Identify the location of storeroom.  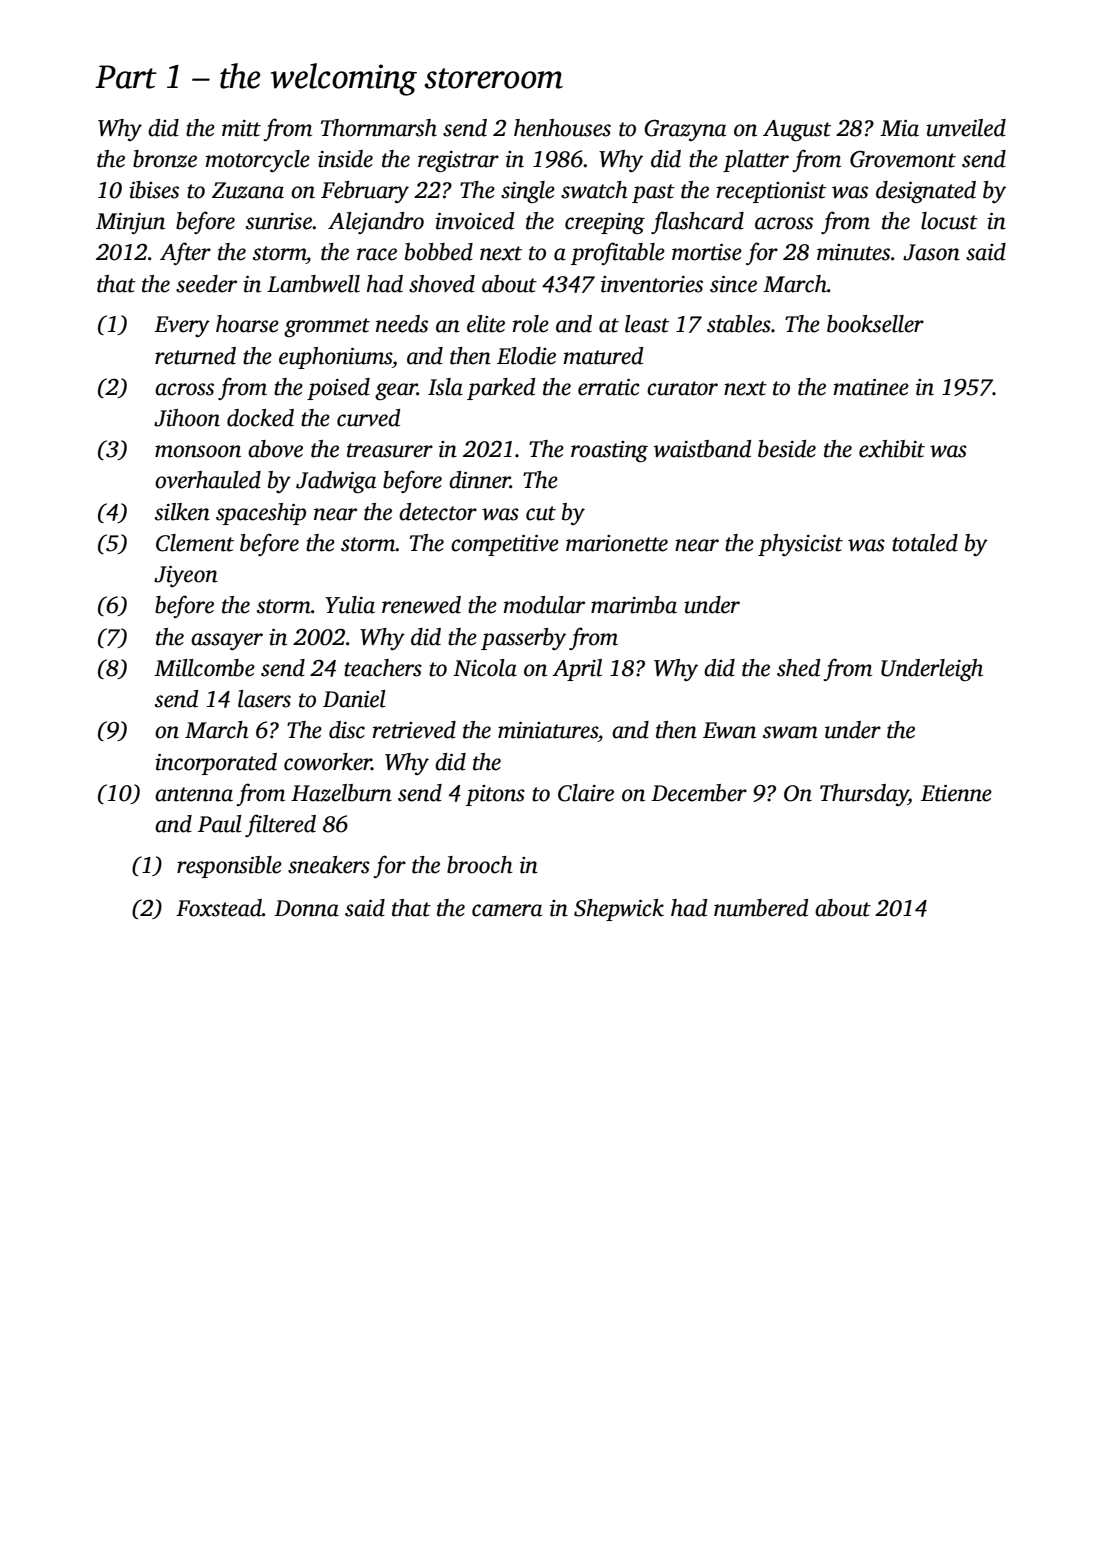
(493, 78).
